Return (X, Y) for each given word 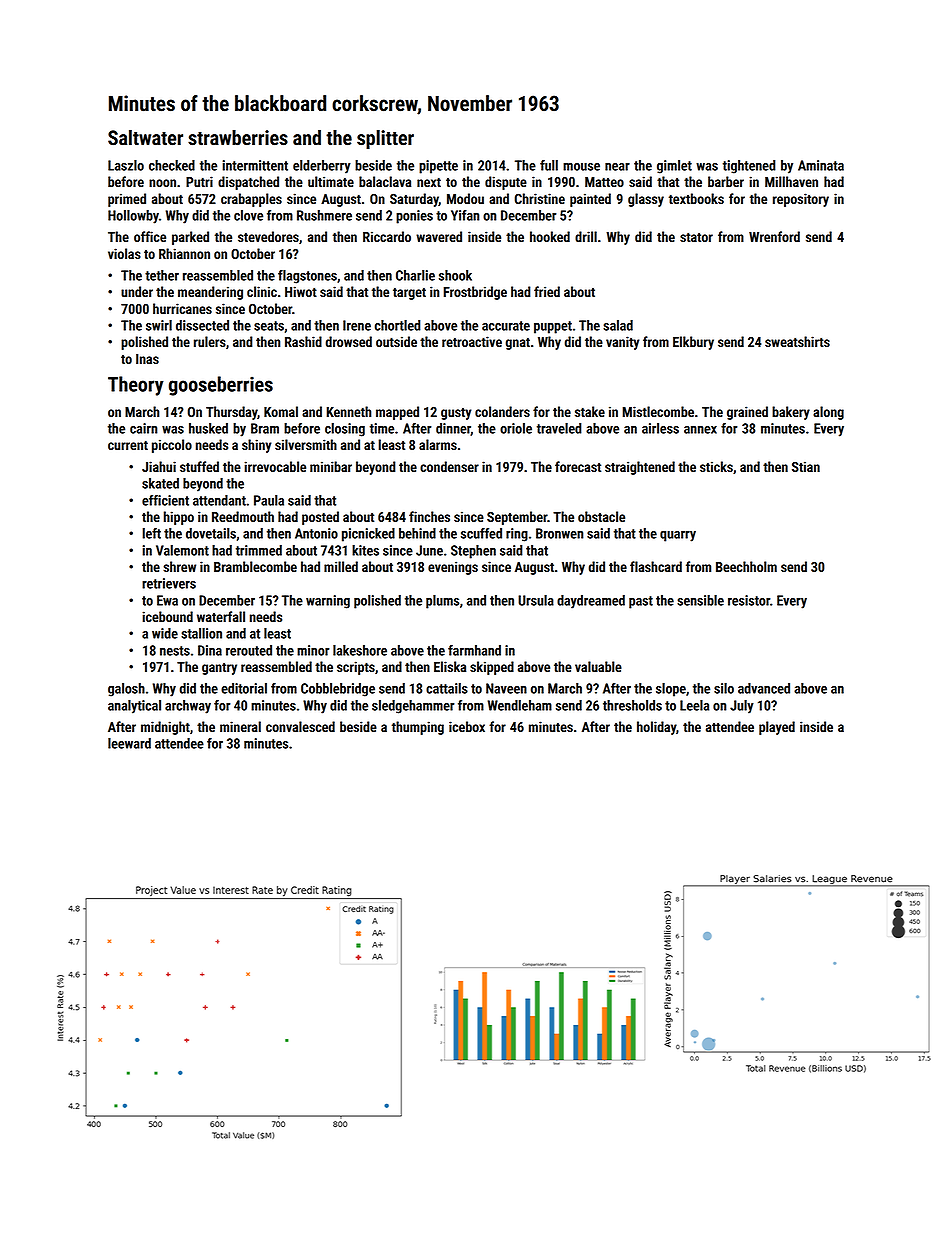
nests (175, 651)
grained (747, 413)
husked (208, 428)
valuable (598, 666)
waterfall (221, 616)
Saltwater (145, 138)
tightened (749, 167)
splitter (385, 139)
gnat (518, 344)
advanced (764, 688)
